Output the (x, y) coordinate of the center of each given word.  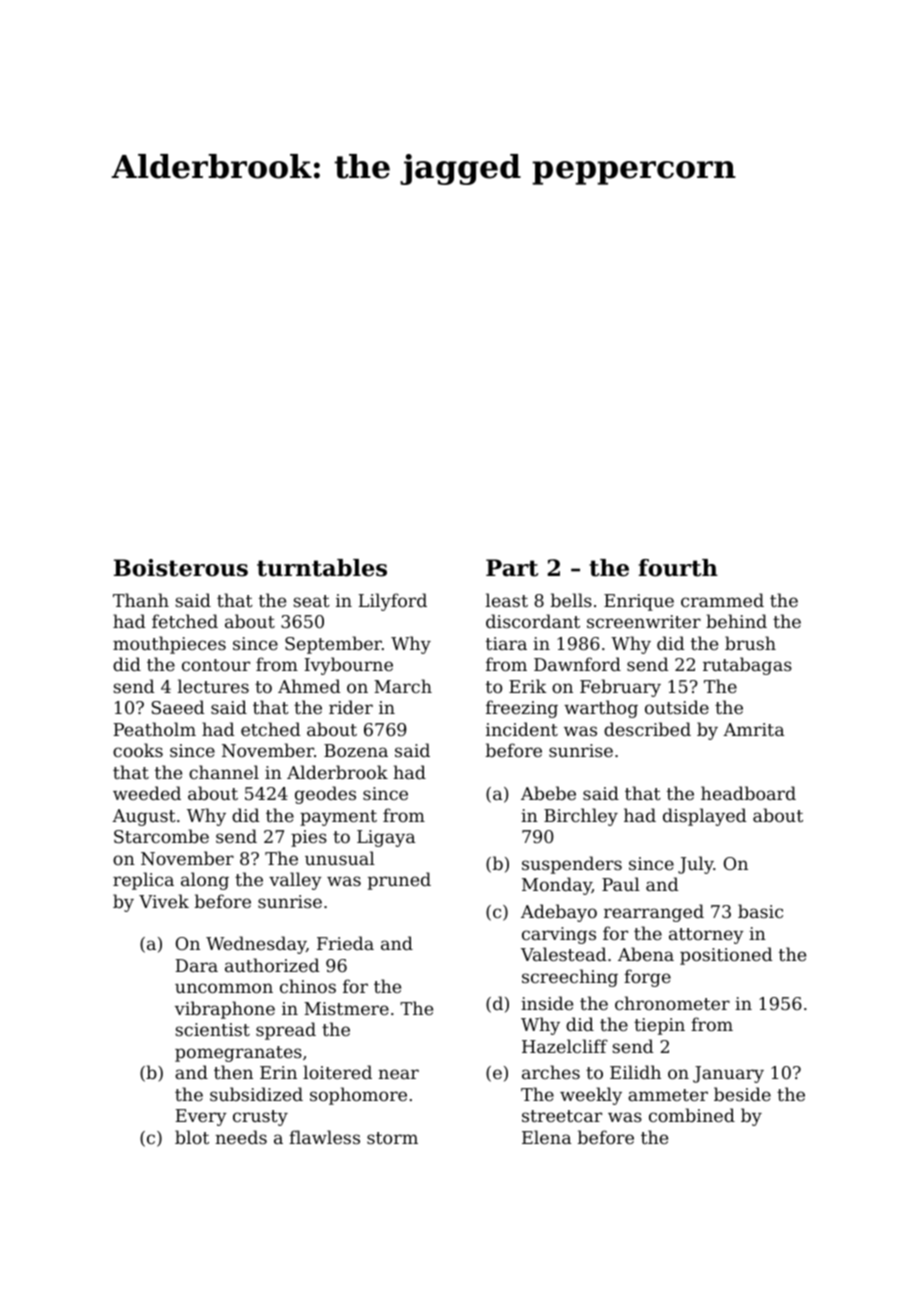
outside (677, 707)
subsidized (256, 1094)
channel (224, 772)
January (728, 1074)
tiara (506, 643)
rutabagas (747, 666)
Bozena (356, 750)
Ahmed (309, 686)
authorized (272, 965)
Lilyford (393, 602)
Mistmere (346, 1008)
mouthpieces (169, 645)
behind (736, 621)
